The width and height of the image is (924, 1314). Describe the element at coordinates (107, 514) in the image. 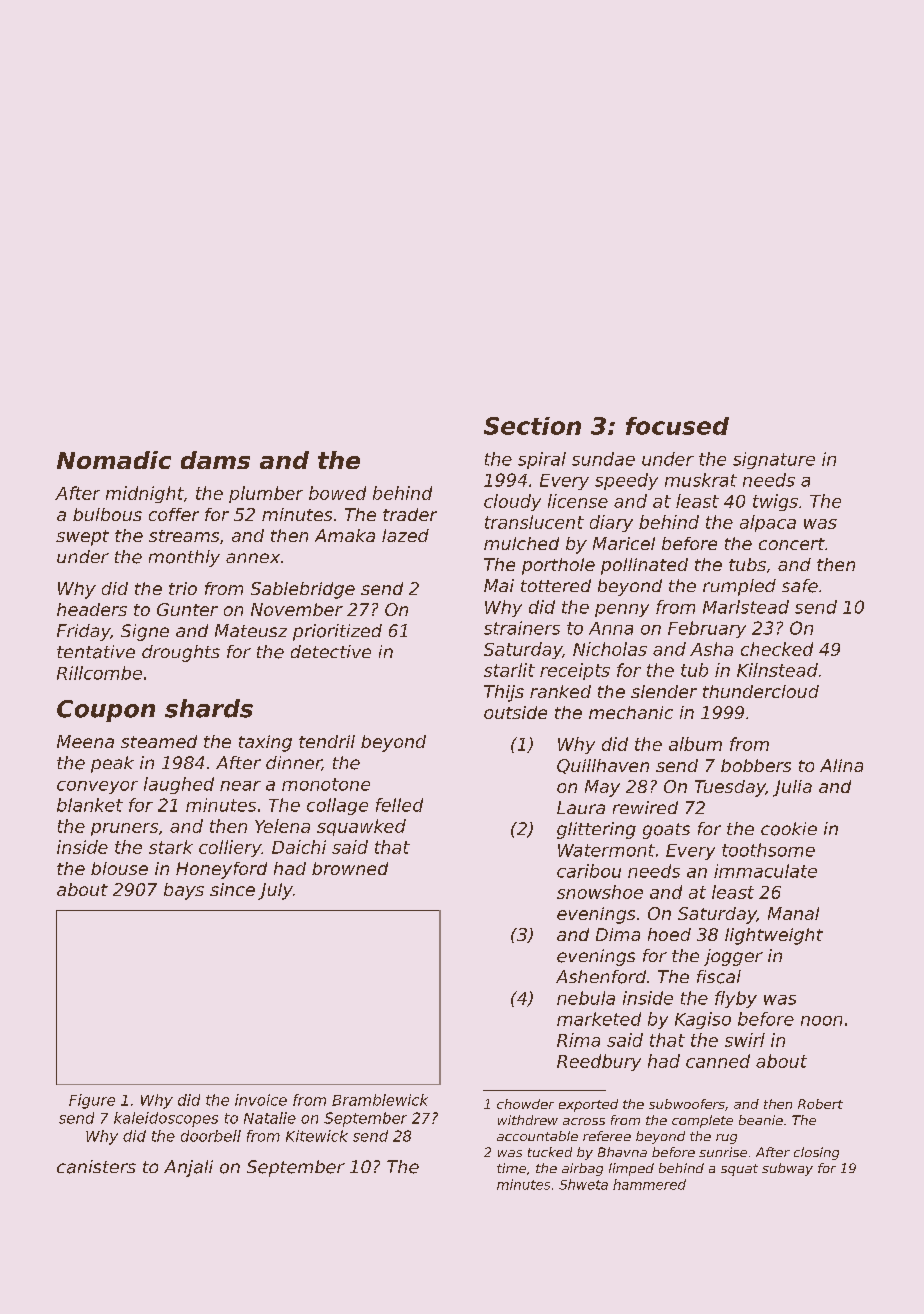

I see `bulbous` at that location.
